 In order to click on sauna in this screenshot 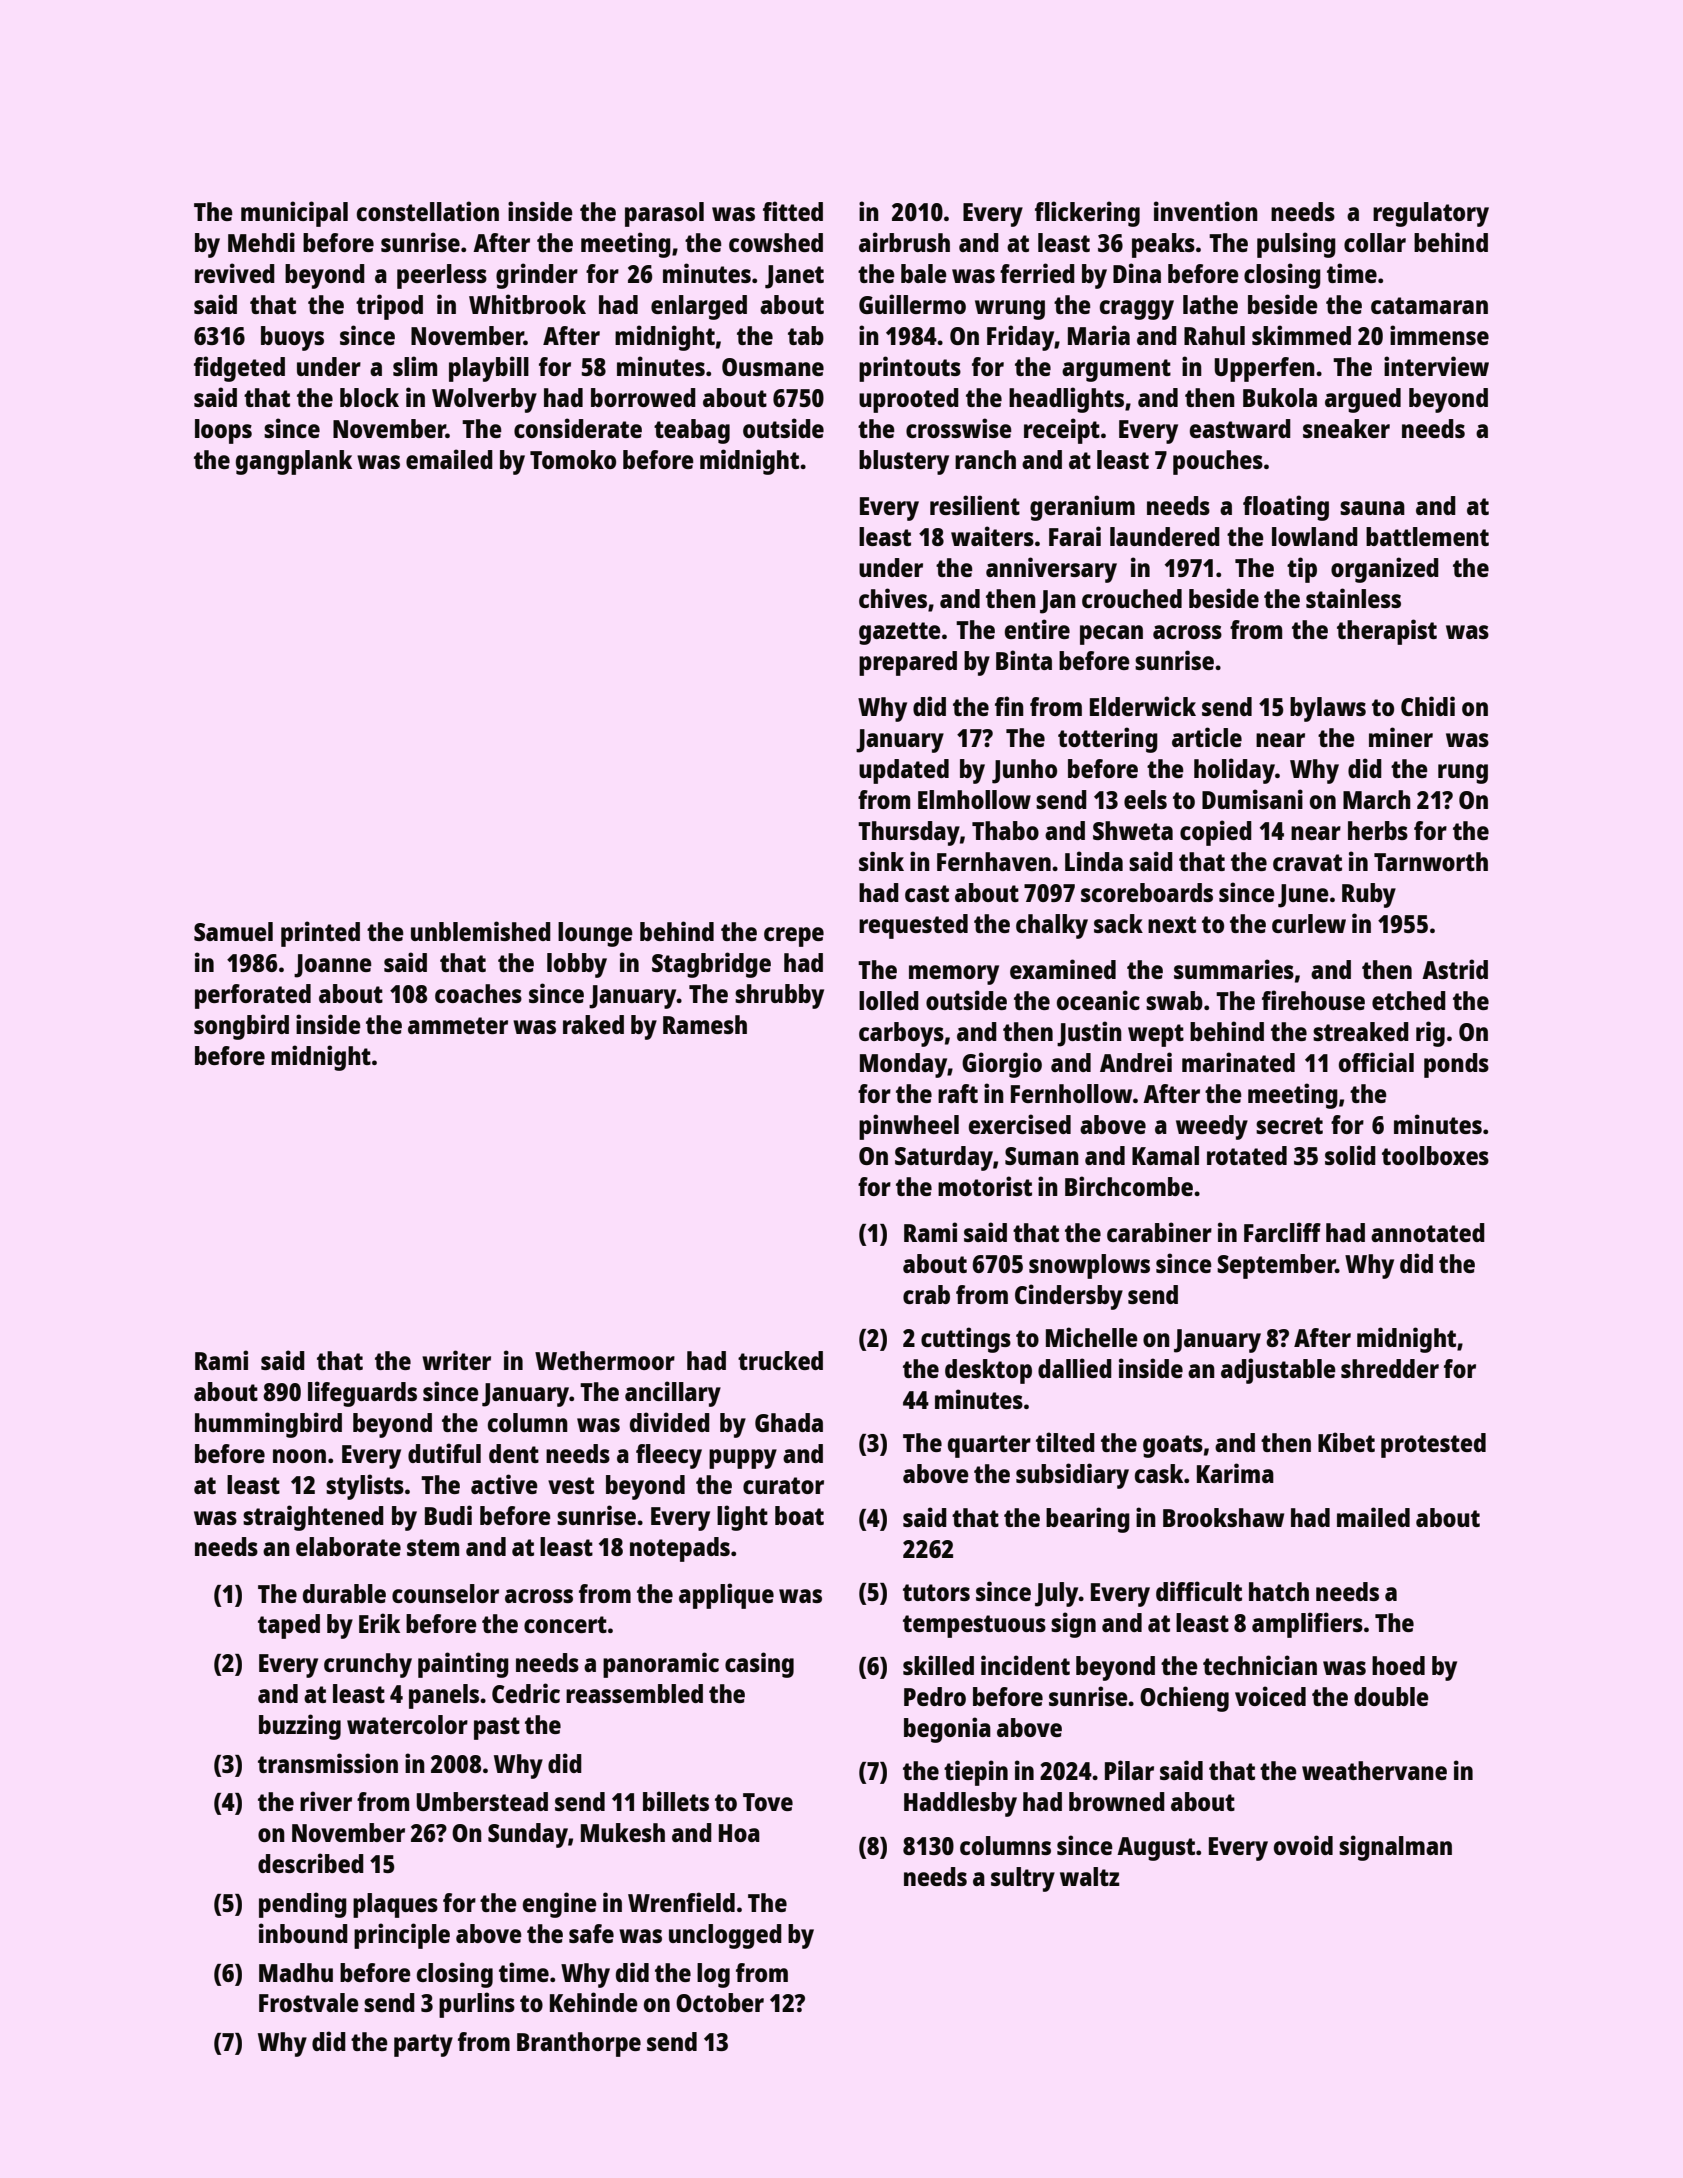, I will do `click(1372, 508)`.
